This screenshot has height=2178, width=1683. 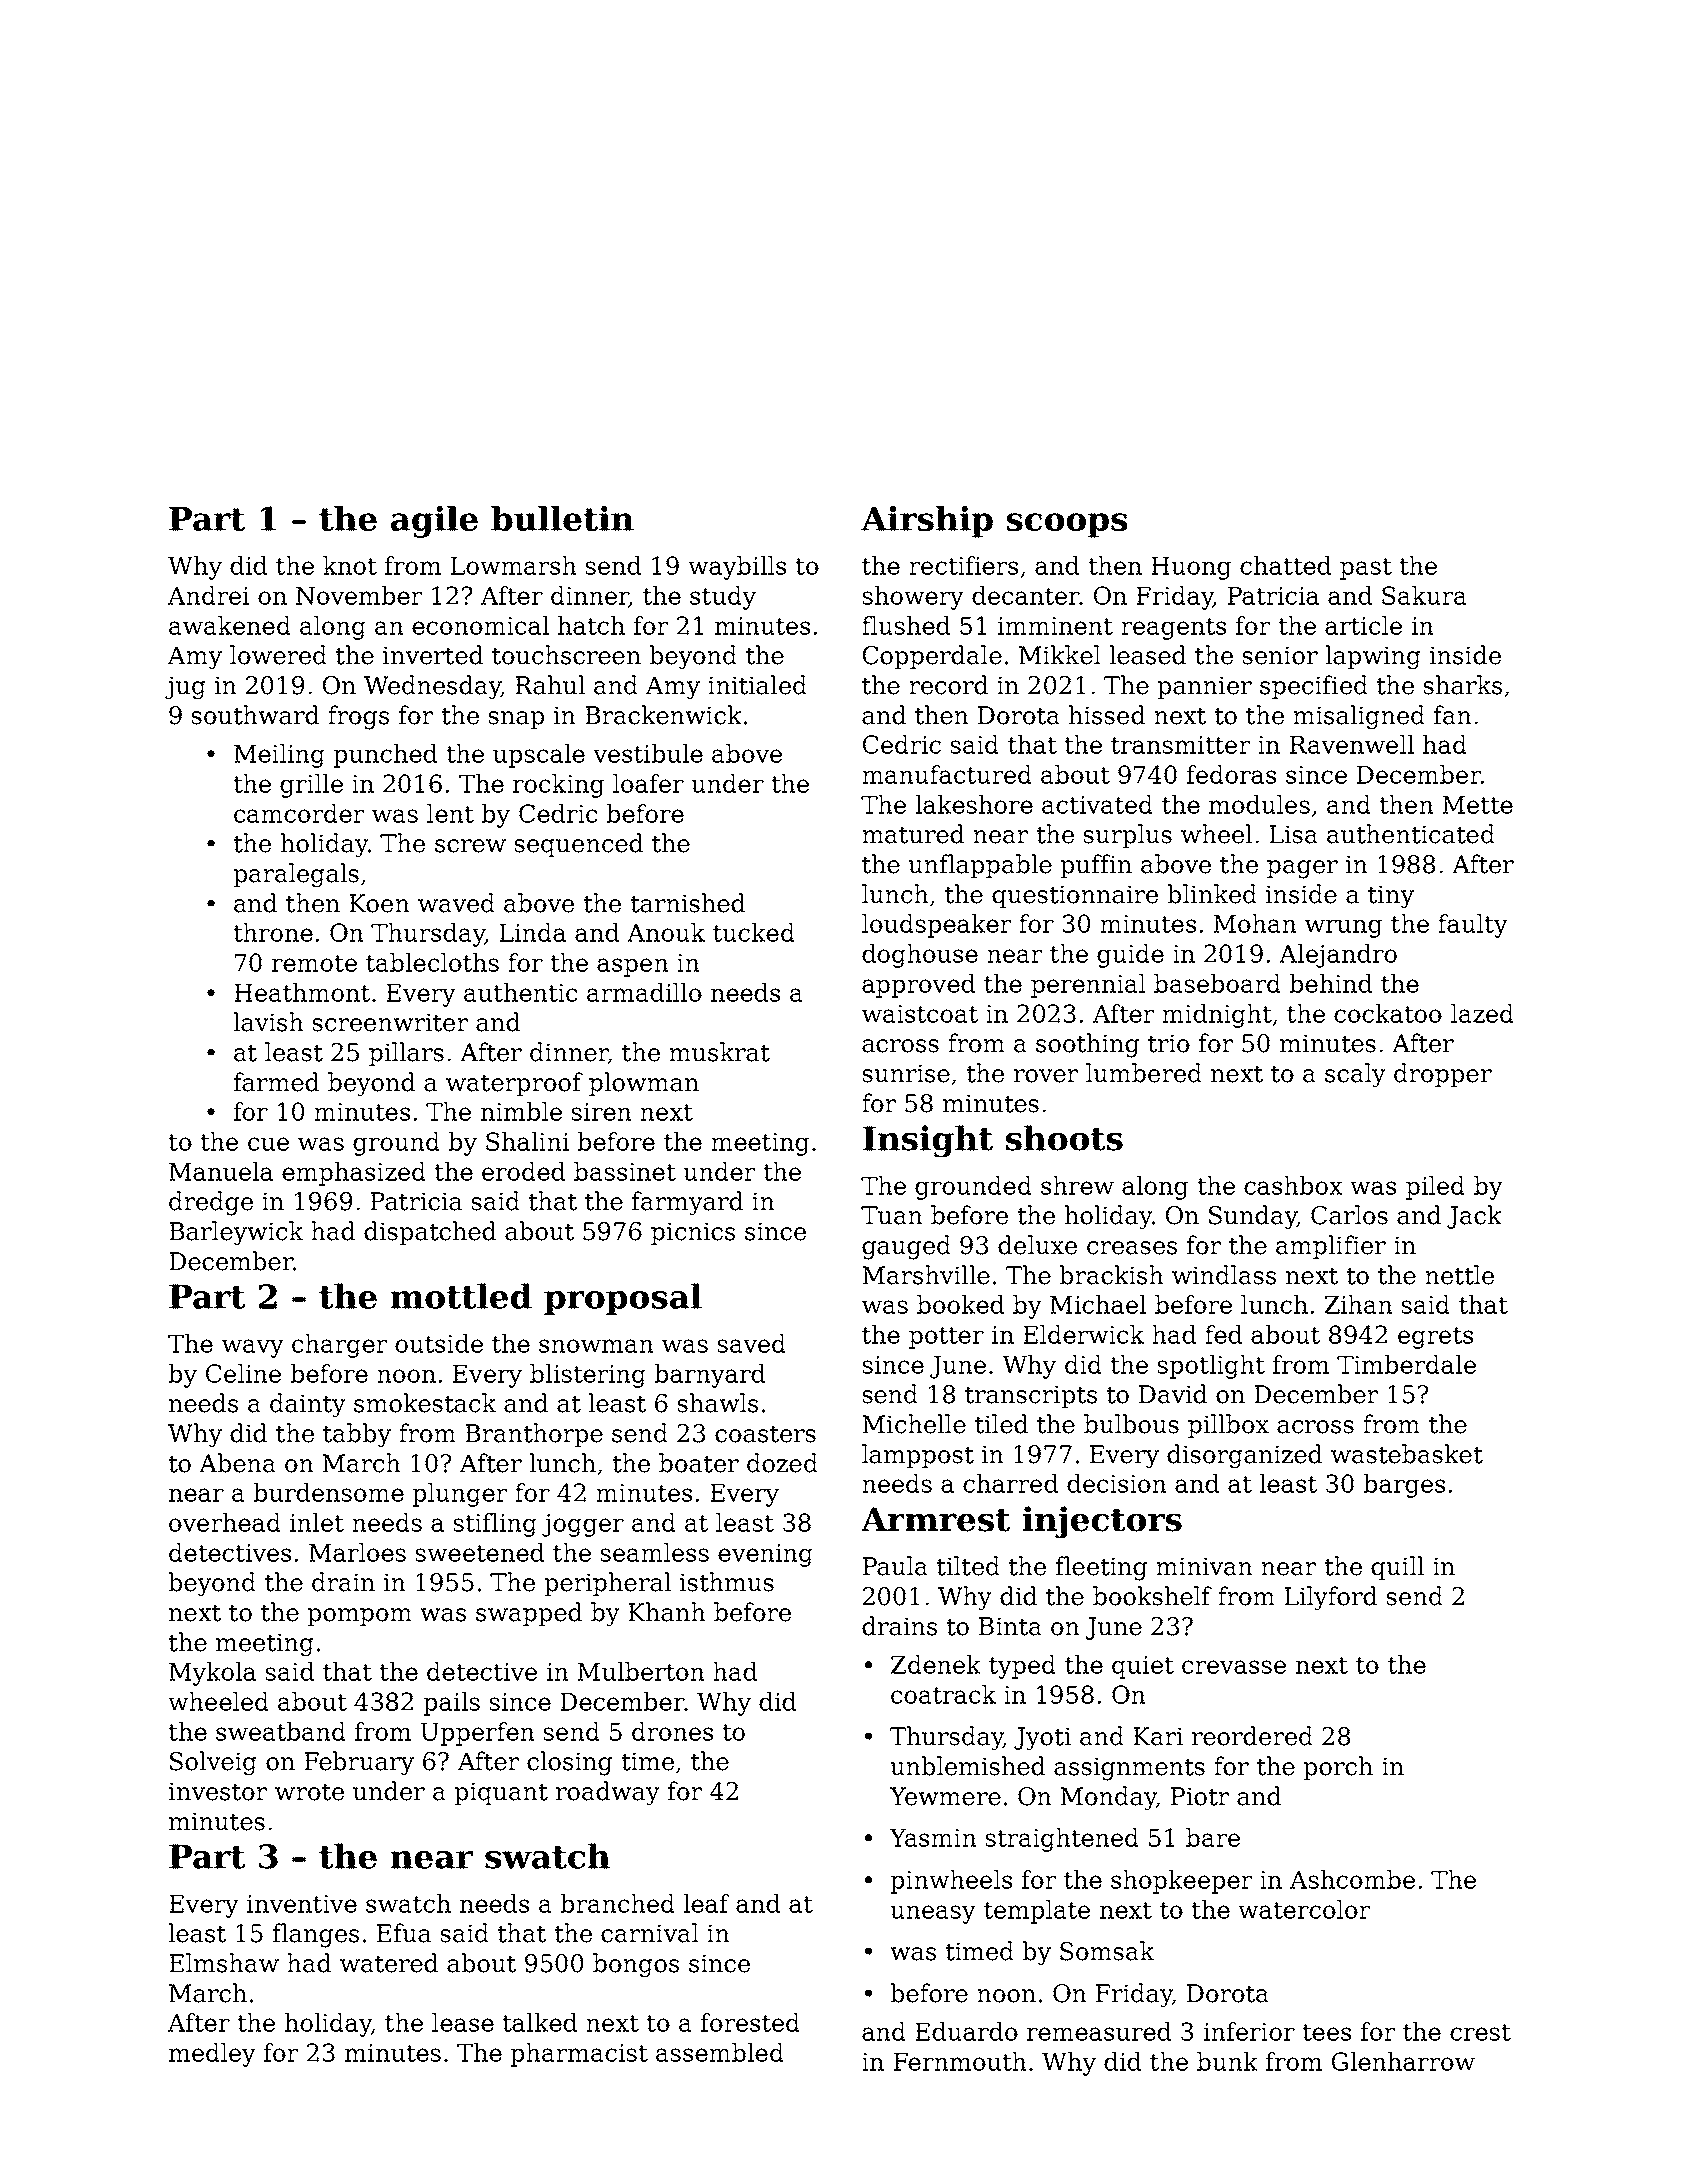 What do you see at coordinates (625, 1171) in the screenshot?
I see `bassinet` at bounding box center [625, 1171].
